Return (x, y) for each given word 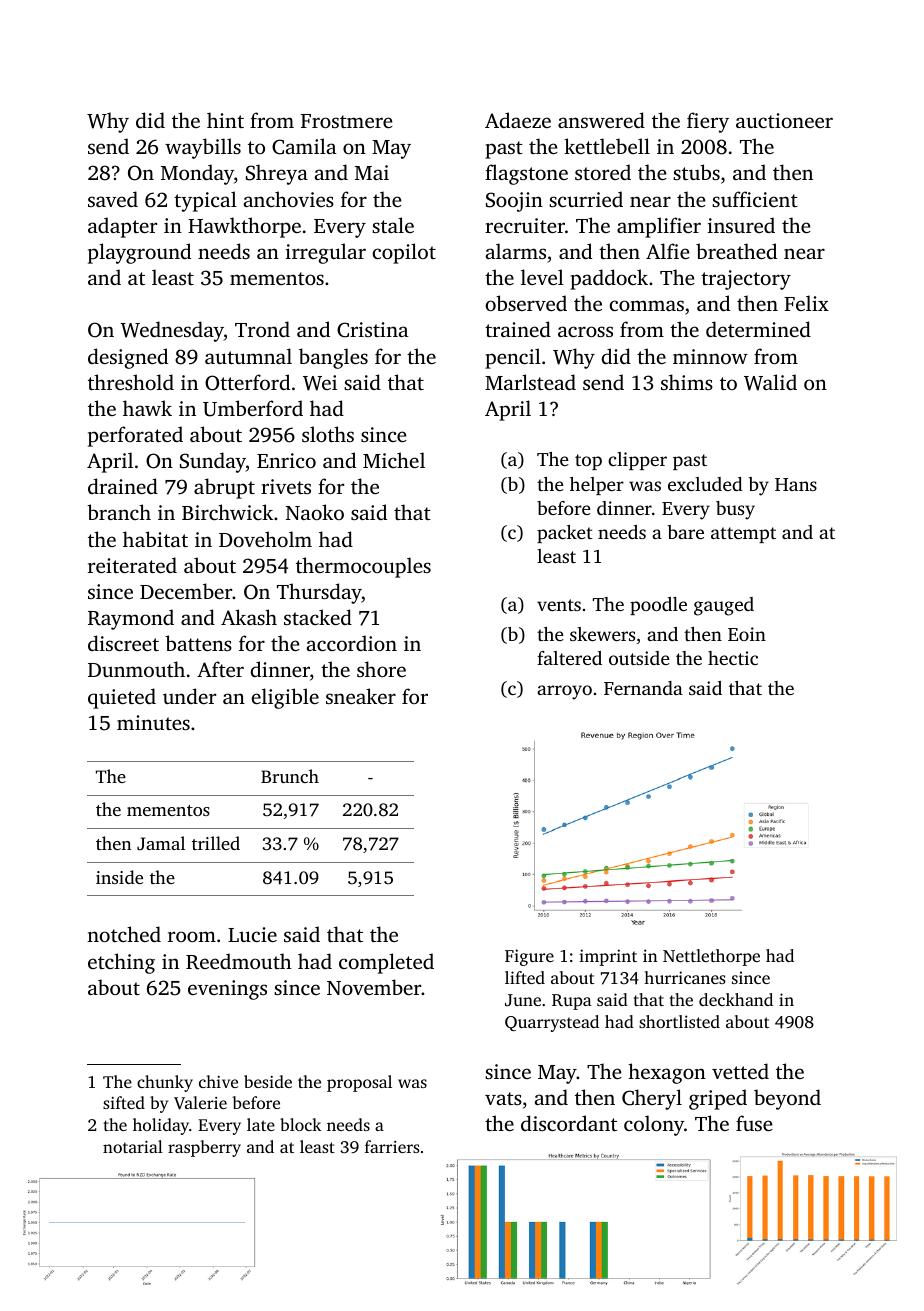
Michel (394, 460)
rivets (286, 486)
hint (225, 120)
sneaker (361, 696)
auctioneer (784, 120)
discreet (123, 643)
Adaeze (518, 120)
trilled (216, 843)
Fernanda (643, 688)
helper (597, 486)
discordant (569, 1123)
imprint (608, 957)
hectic (733, 658)
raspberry (204, 1148)
